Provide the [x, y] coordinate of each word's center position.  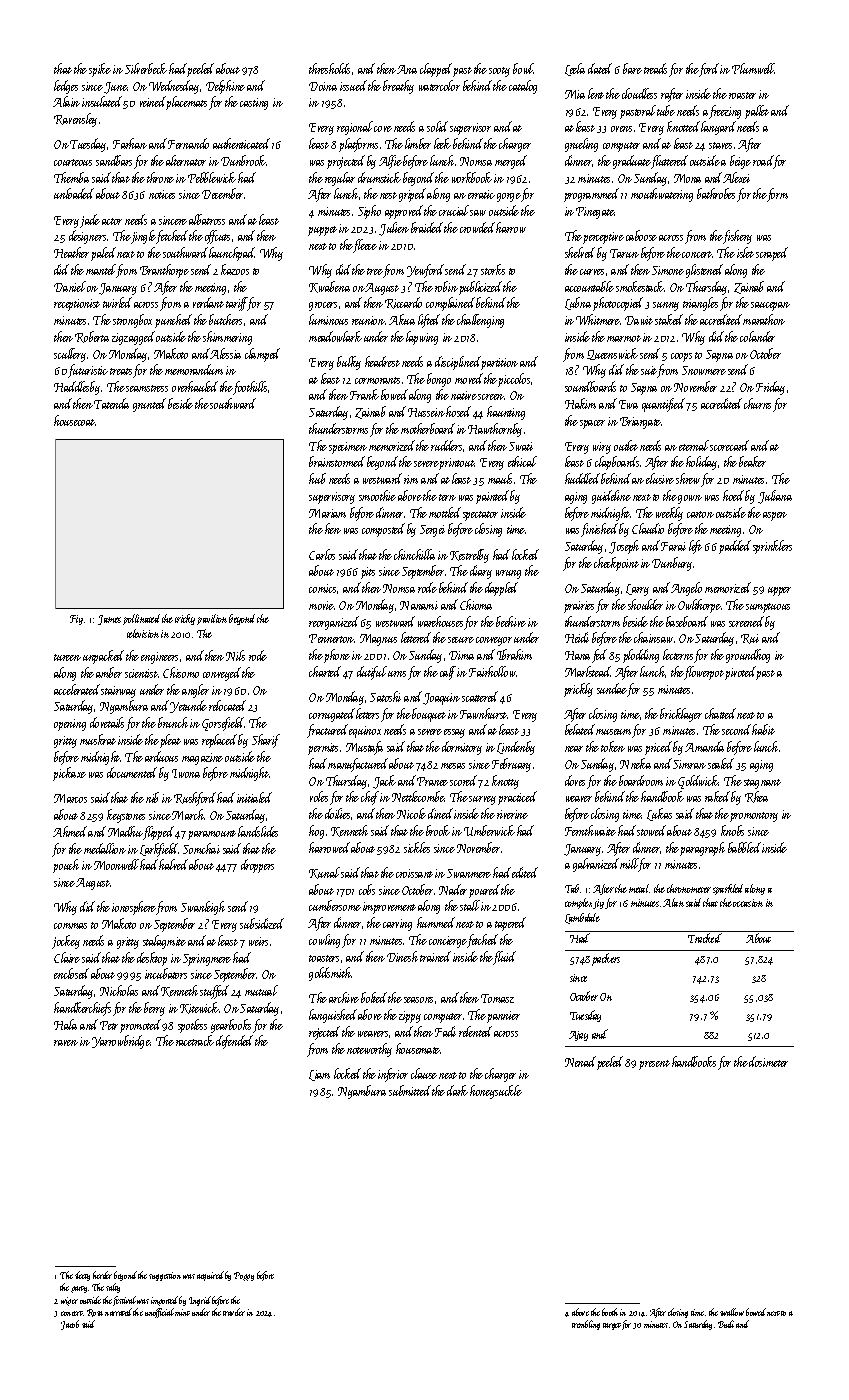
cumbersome [335, 905]
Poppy [244, 1276]
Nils [235, 655]
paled [103, 254]
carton [700, 514]
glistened [704, 271]
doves [575, 780]
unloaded [74, 193]
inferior [393, 1075]
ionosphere [134, 908]
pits [368, 573]
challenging [480, 321]
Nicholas [119, 990]
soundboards [590, 386]
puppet [322, 231]
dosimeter [768, 1061]
